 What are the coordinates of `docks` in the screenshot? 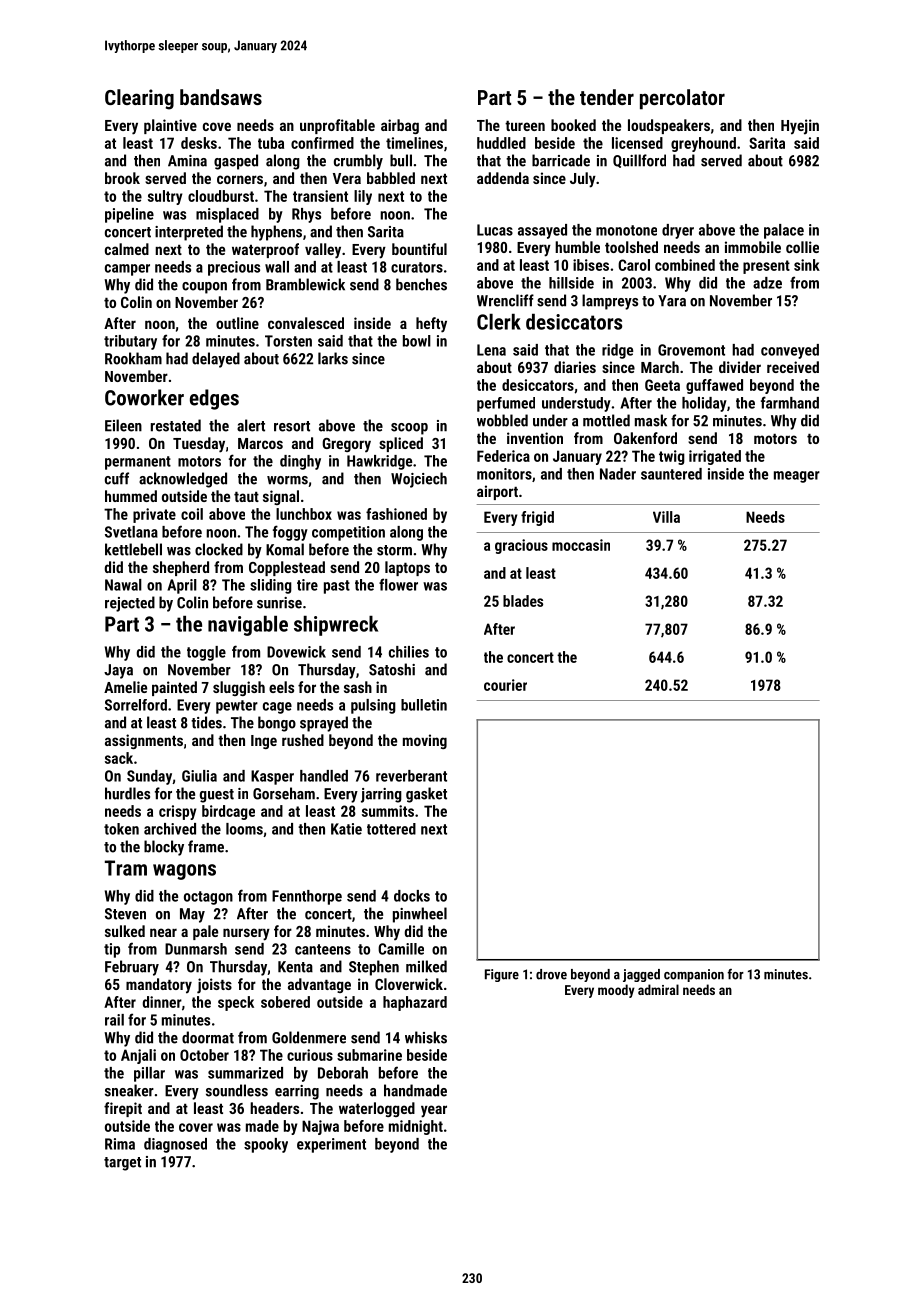 It's located at (412, 896).
